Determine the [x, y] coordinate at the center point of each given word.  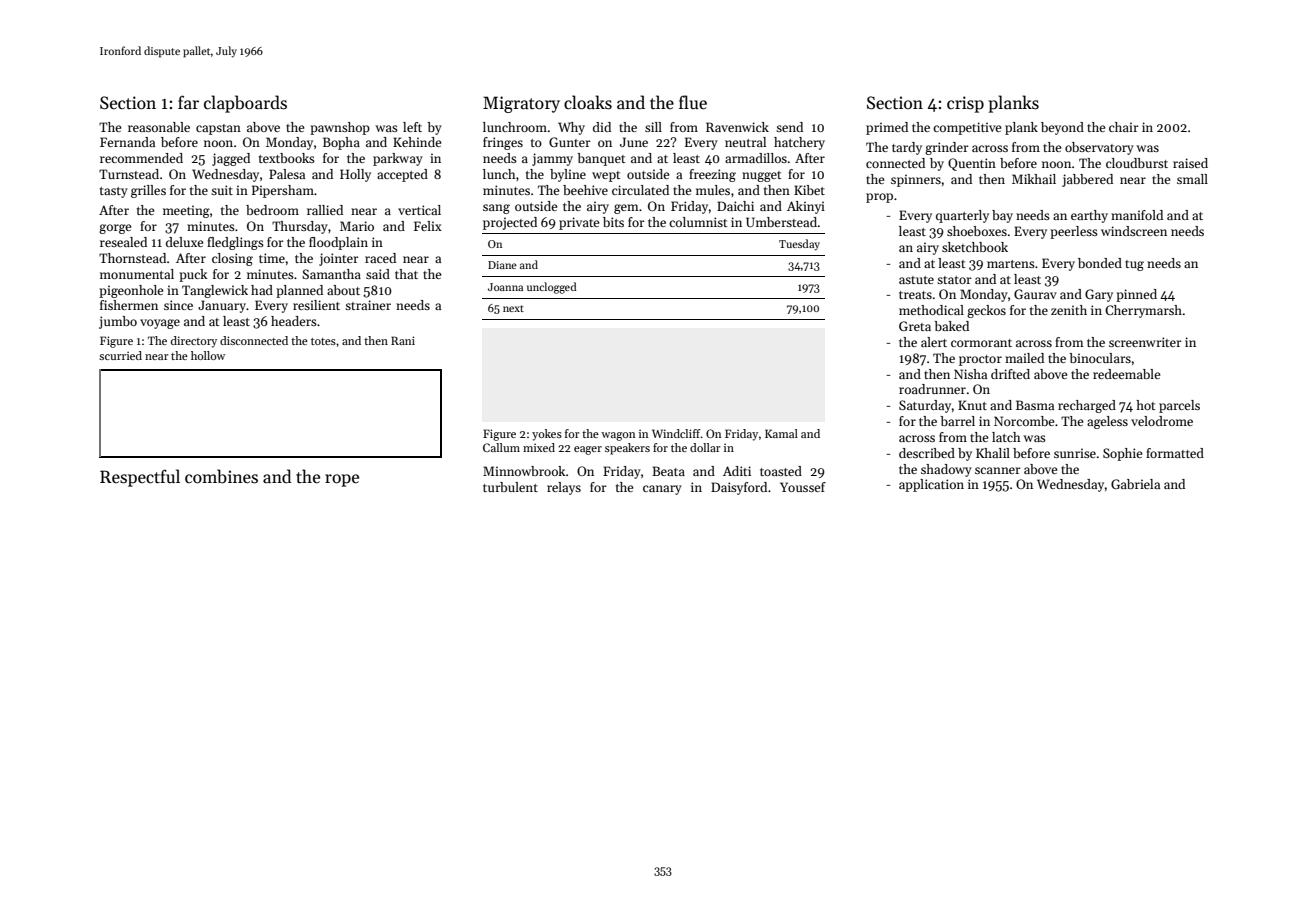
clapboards [245, 104]
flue [693, 102]
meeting [186, 211]
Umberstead [781, 222]
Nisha [970, 374]
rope [342, 480]
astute [916, 280]
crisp [965, 104]
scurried [120, 355]
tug [1134, 265]
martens [1011, 264]
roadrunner [932, 389]
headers [294, 321]
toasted [781, 471]
